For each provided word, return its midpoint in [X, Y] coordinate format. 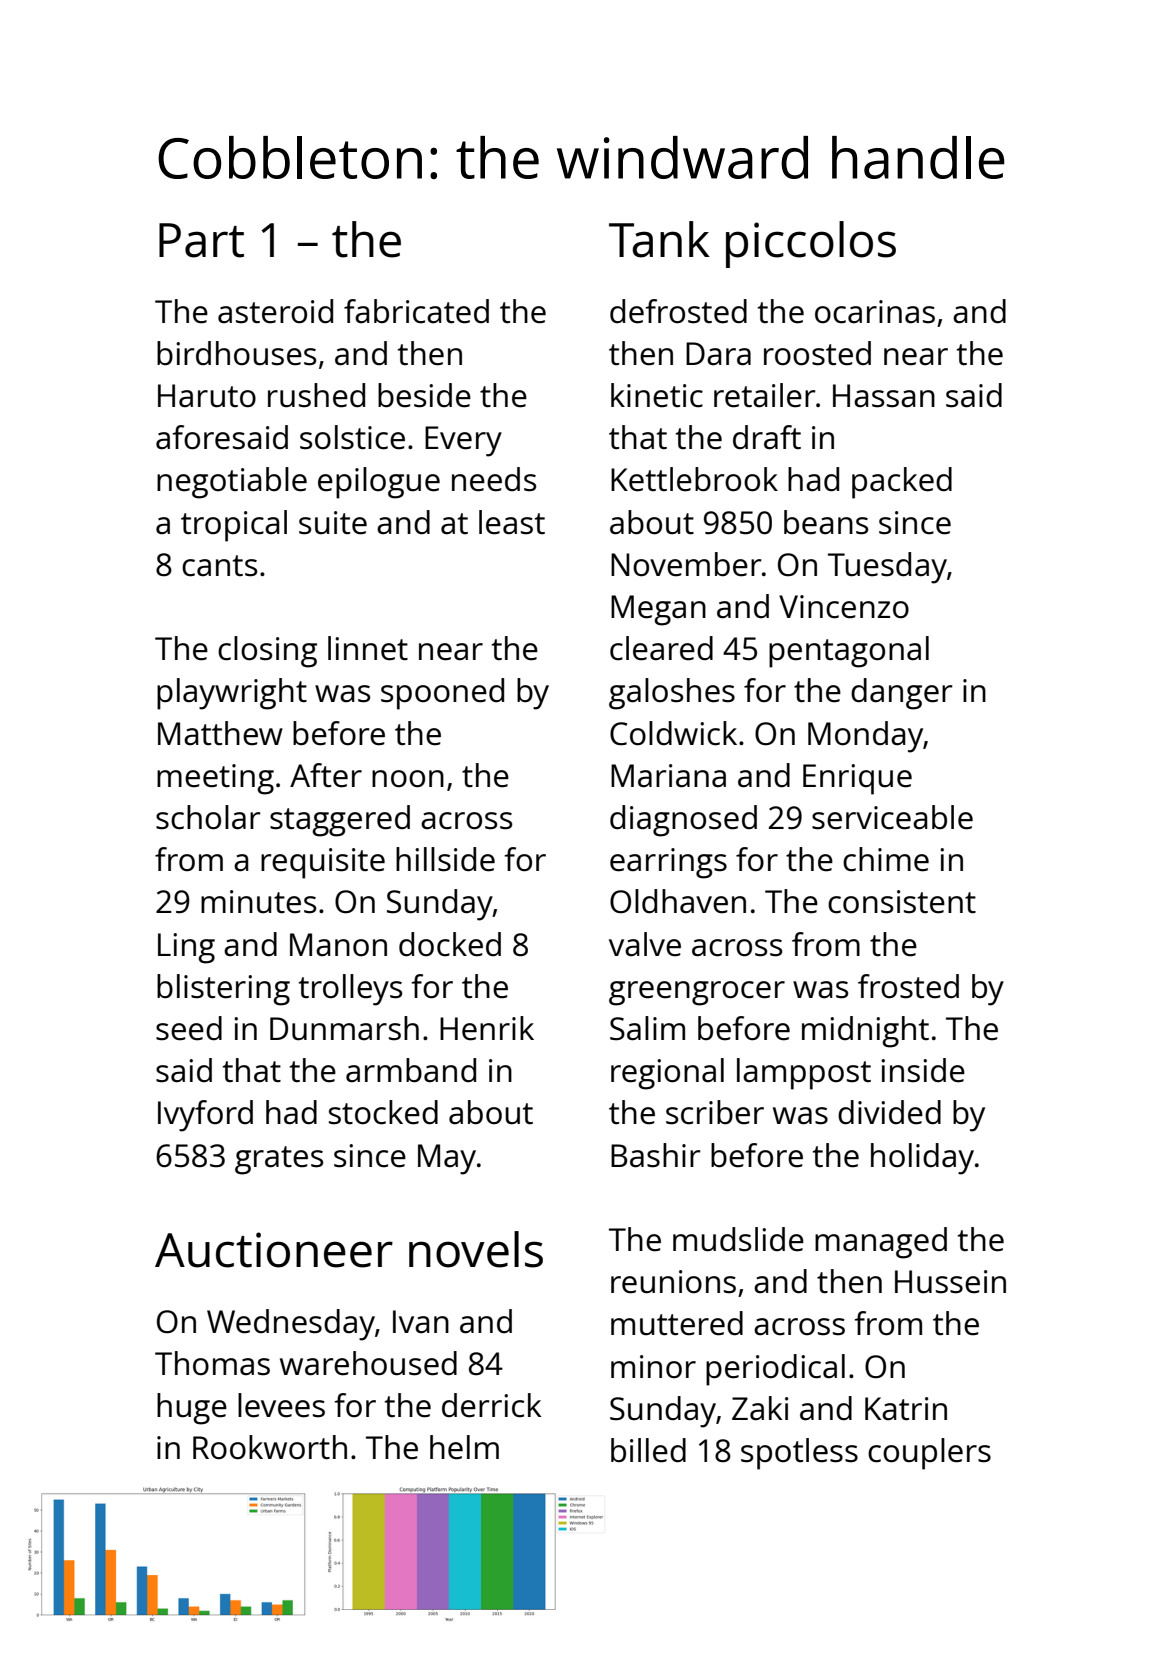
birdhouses [236, 353]
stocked [383, 1112]
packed [902, 483]
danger [901, 694]
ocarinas [875, 312]
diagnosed [683, 821]
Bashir [655, 1155]
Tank [659, 239]
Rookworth [270, 1447]
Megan [658, 610]
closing [267, 652]
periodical [775, 1370]
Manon [338, 945]
